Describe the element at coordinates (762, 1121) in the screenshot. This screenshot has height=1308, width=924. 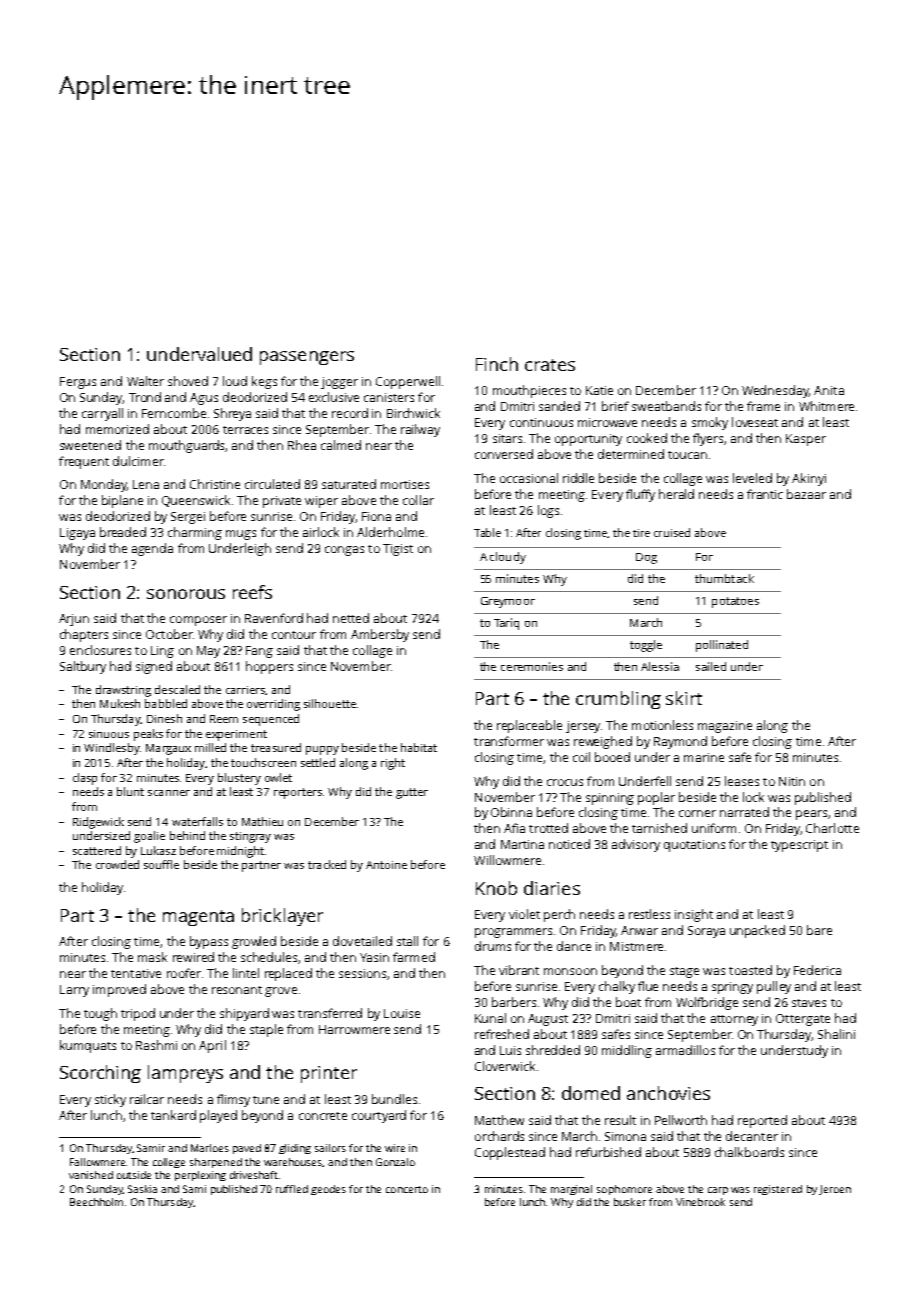
I see `reported` at that location.
